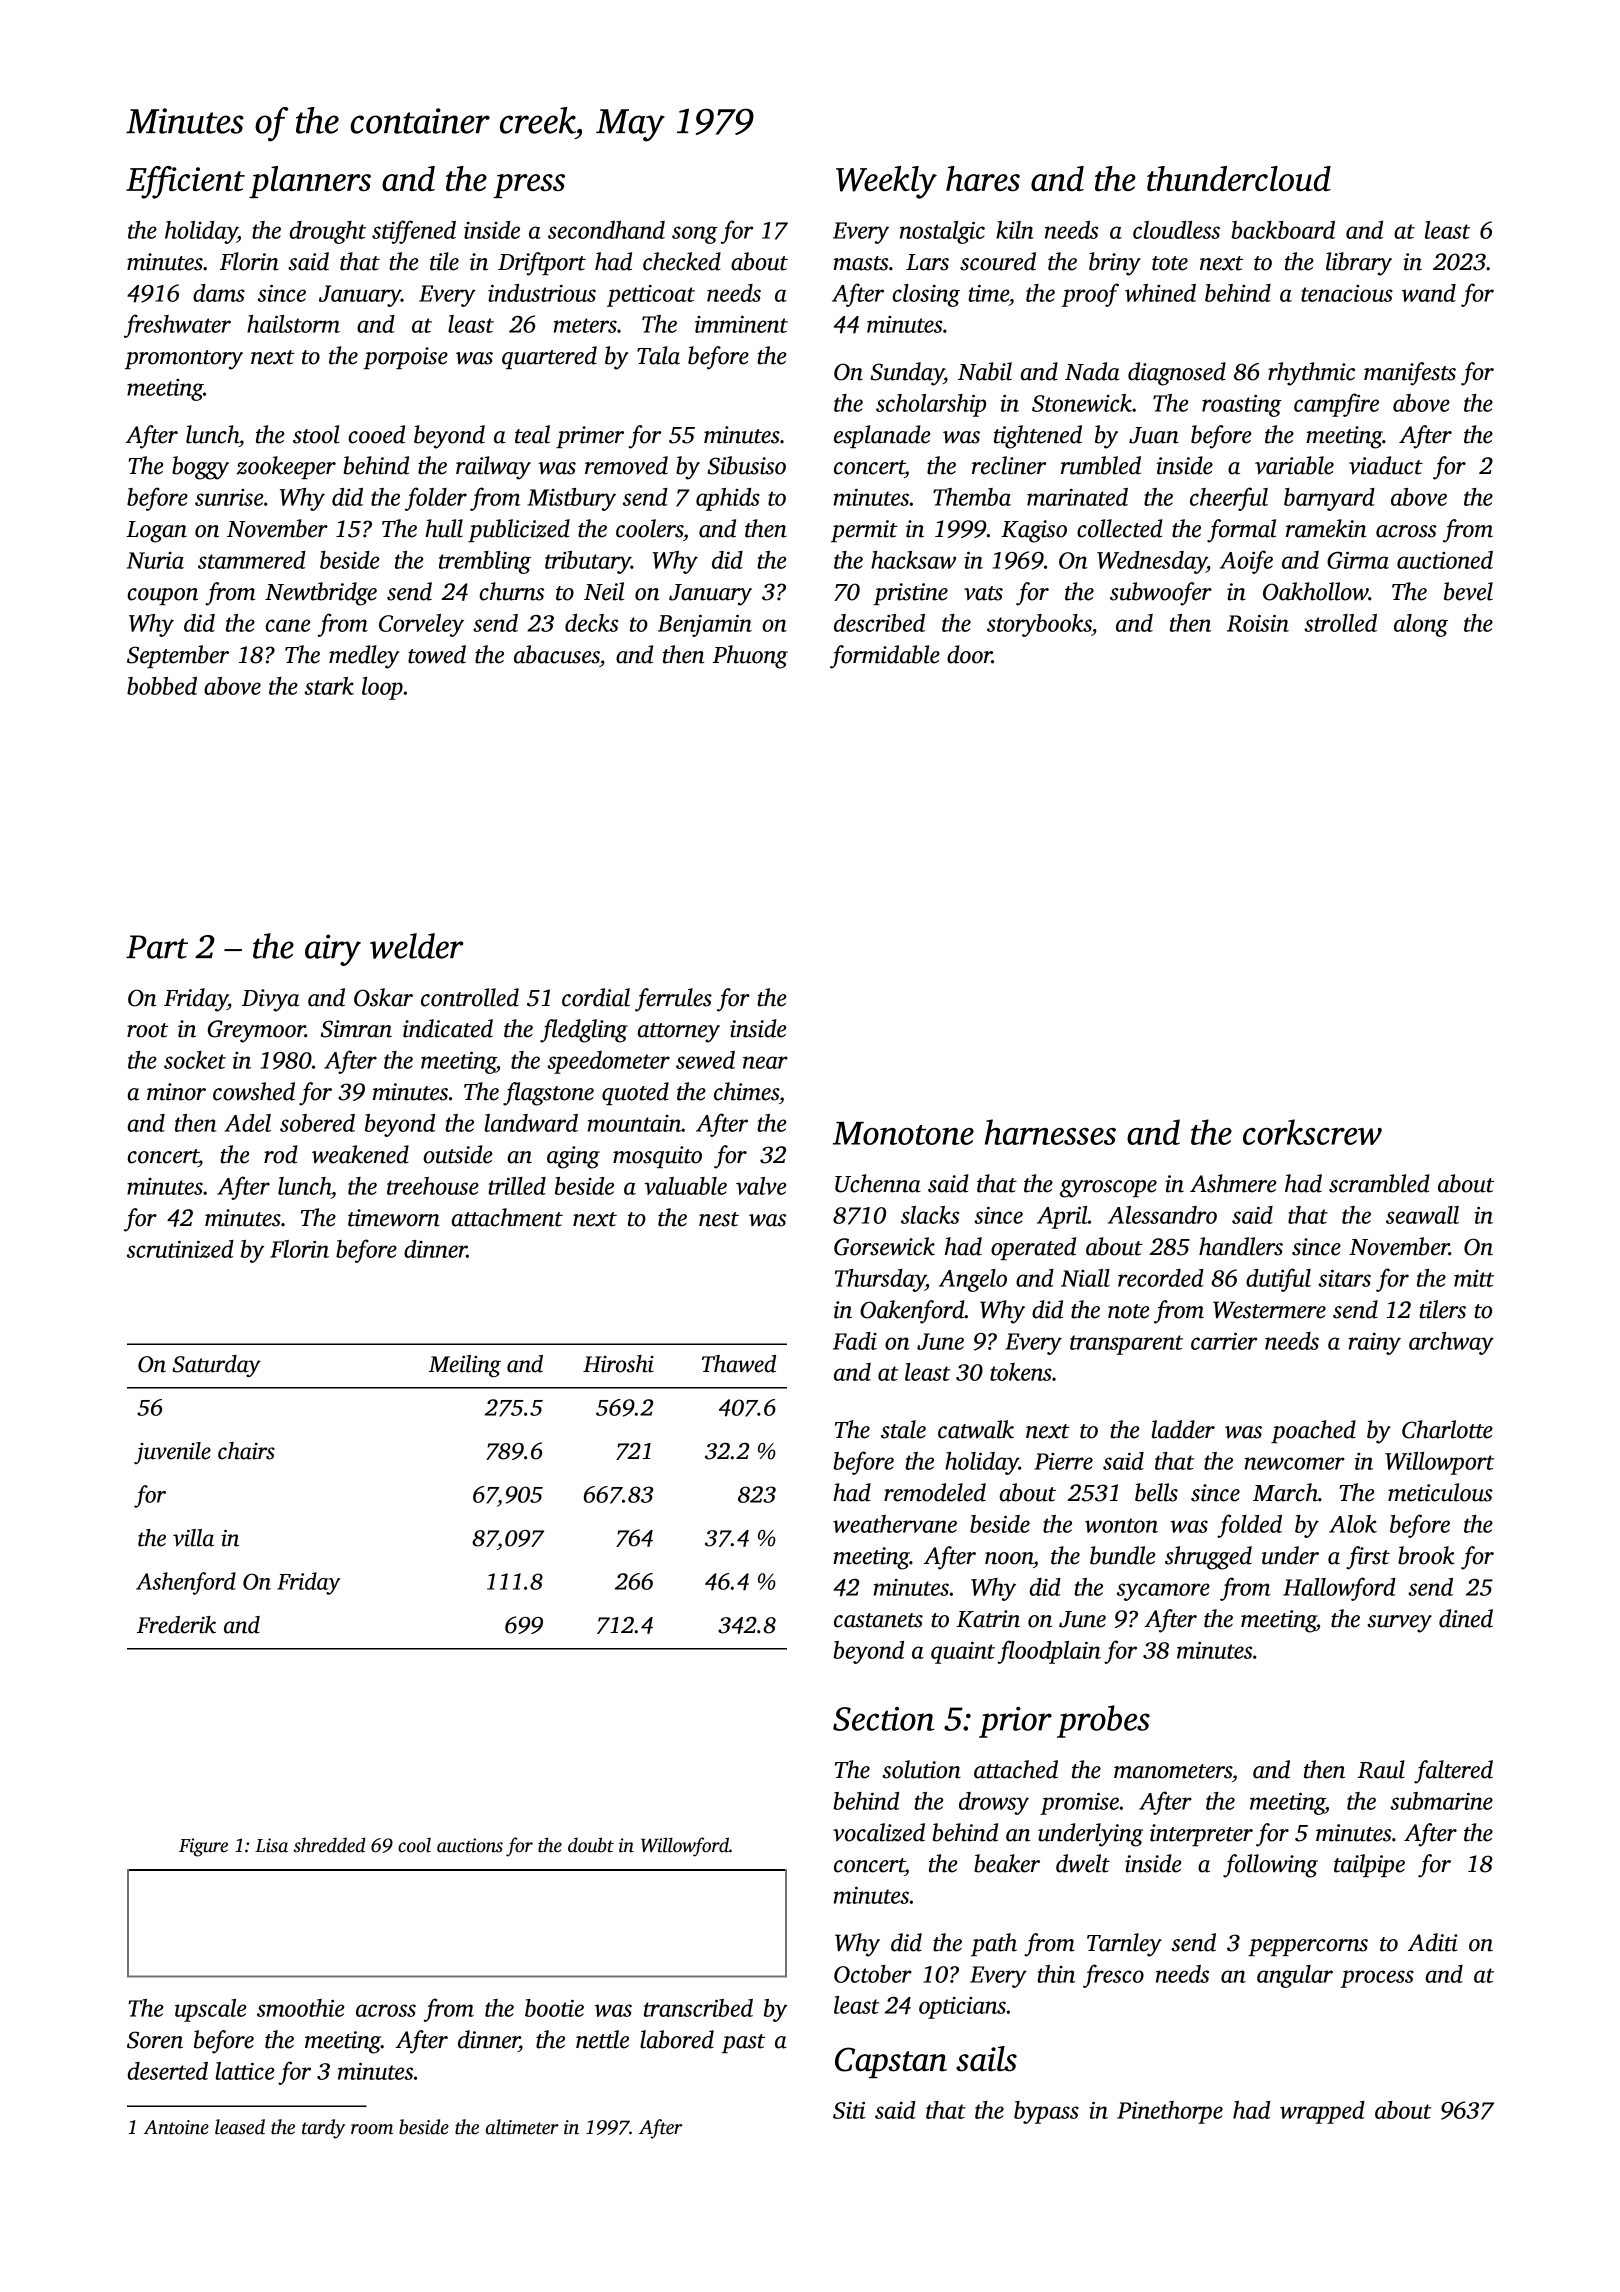 Image resolution: width=1620 pixels, height=2292 pixels. Describe the element at coordinates (1422, 1215) in the screenshot. I see `seawall` at that location.
